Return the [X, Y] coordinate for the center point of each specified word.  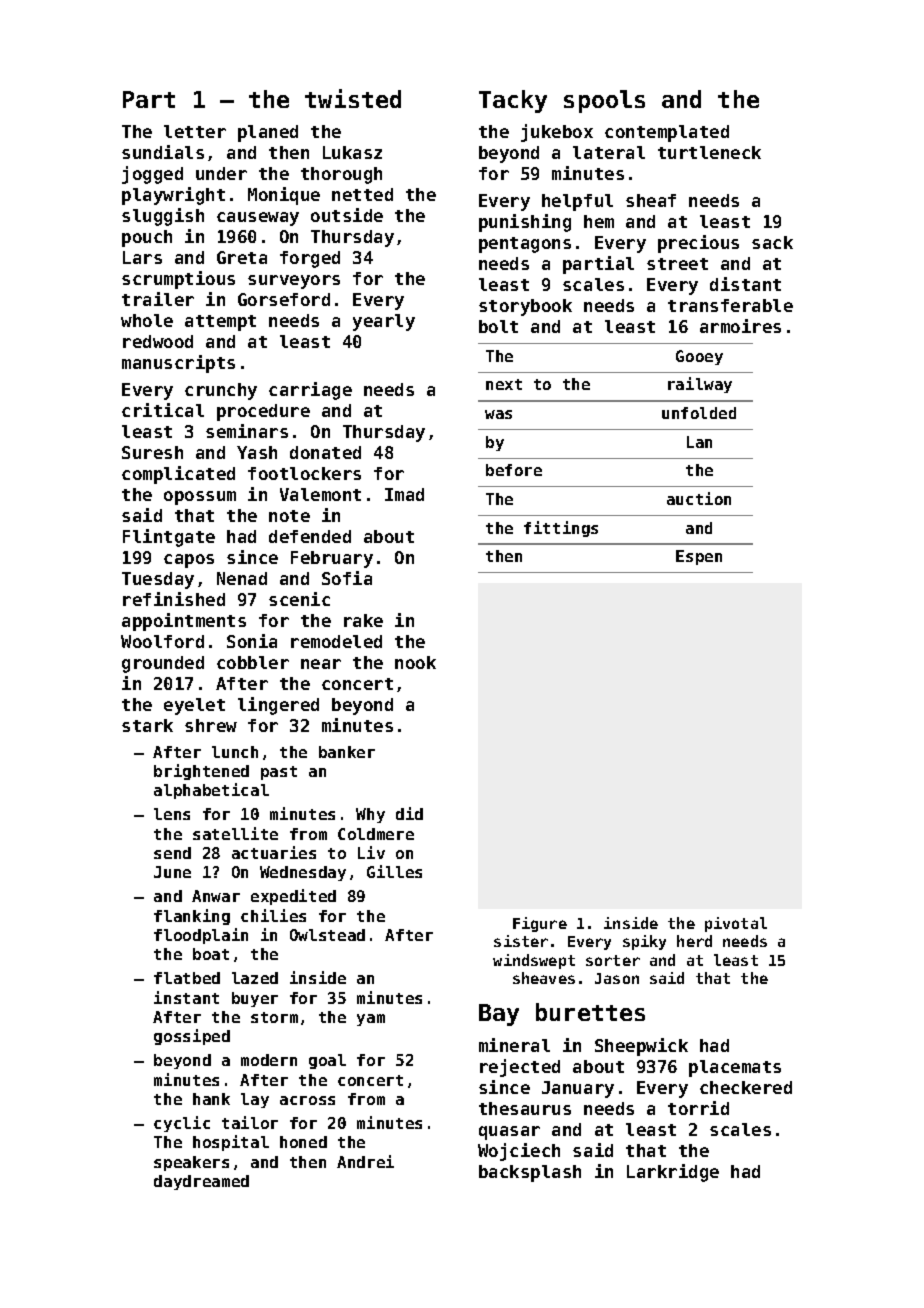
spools [604, 101]
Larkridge [673, 1173]
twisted [353, 98]
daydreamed [201, 1182]
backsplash [530, 1173]
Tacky [513, 101]
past [279, 773]
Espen [699, 557]
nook [415, 662]
